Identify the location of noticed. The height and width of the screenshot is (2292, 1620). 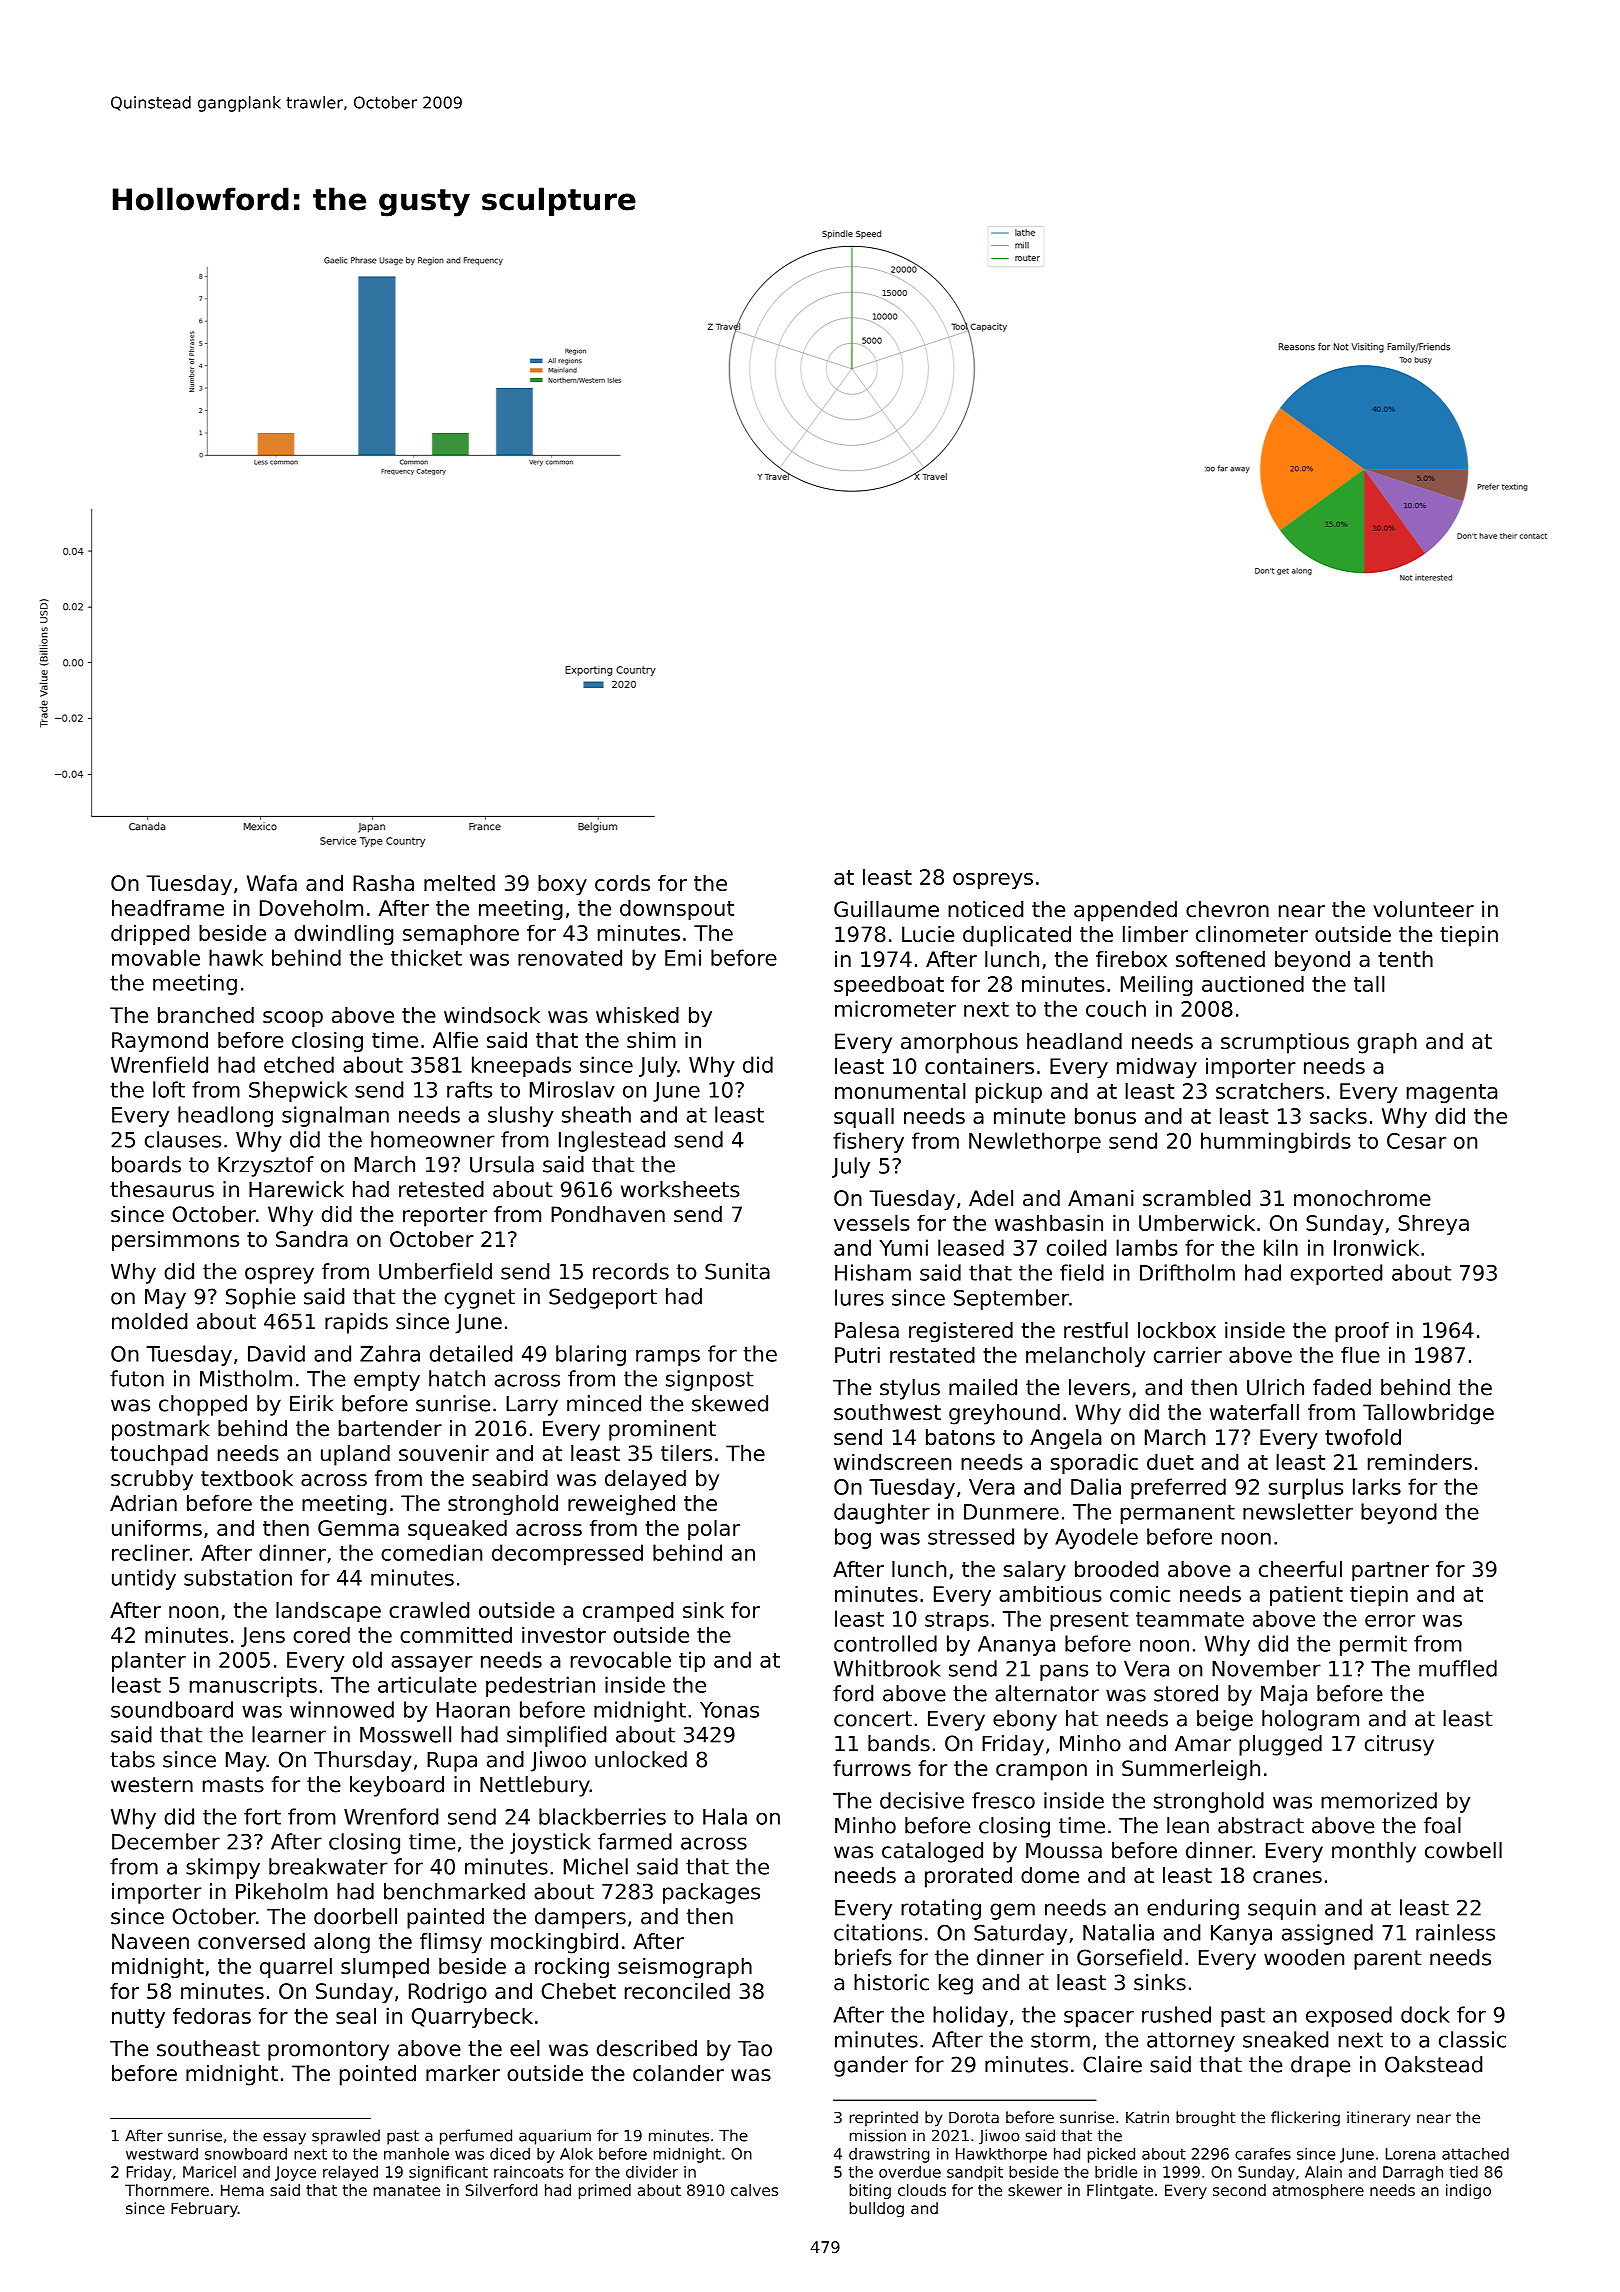
(985, 909).
